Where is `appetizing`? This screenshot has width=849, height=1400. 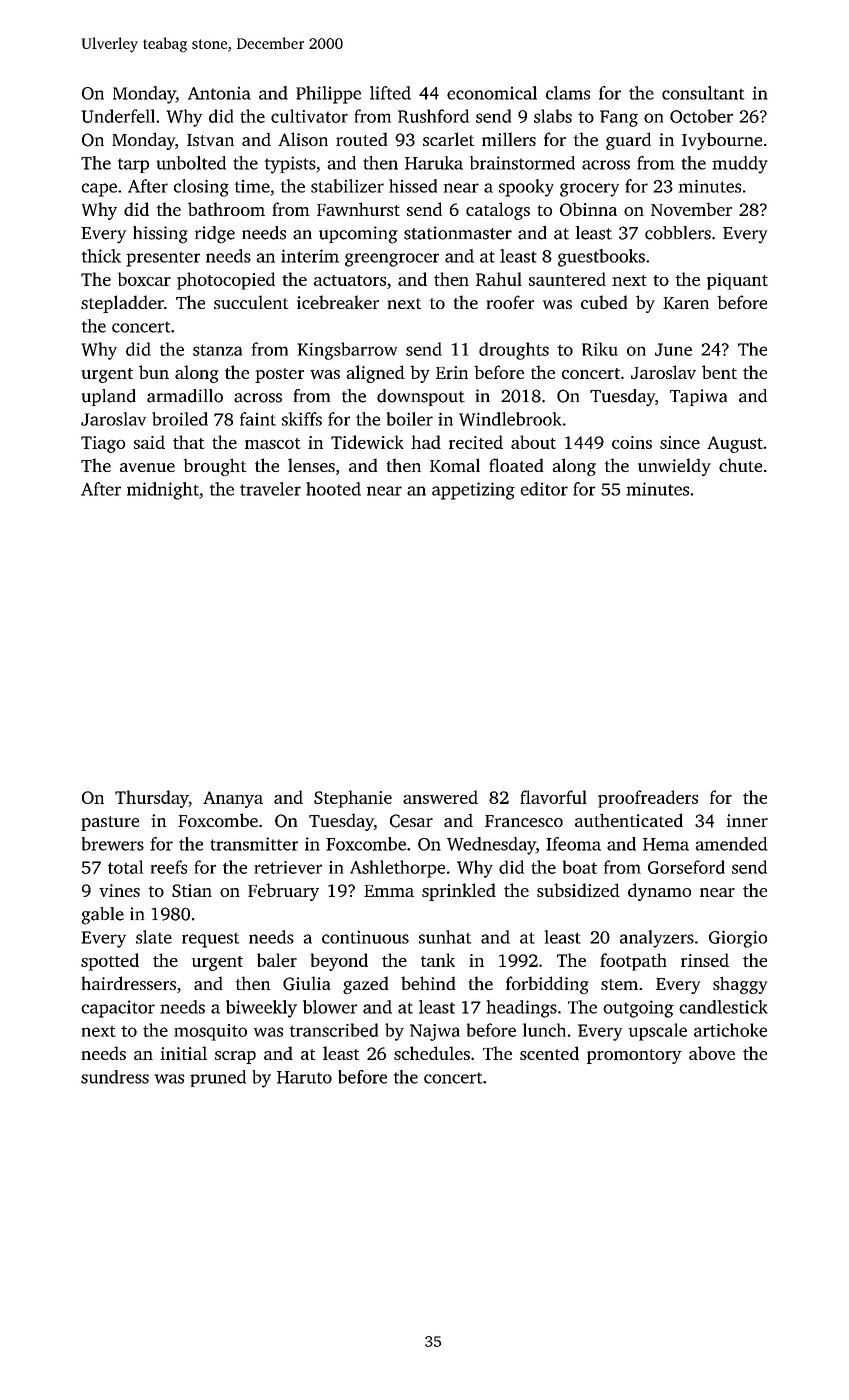
appetizing is located at coordinates (473, 491).
